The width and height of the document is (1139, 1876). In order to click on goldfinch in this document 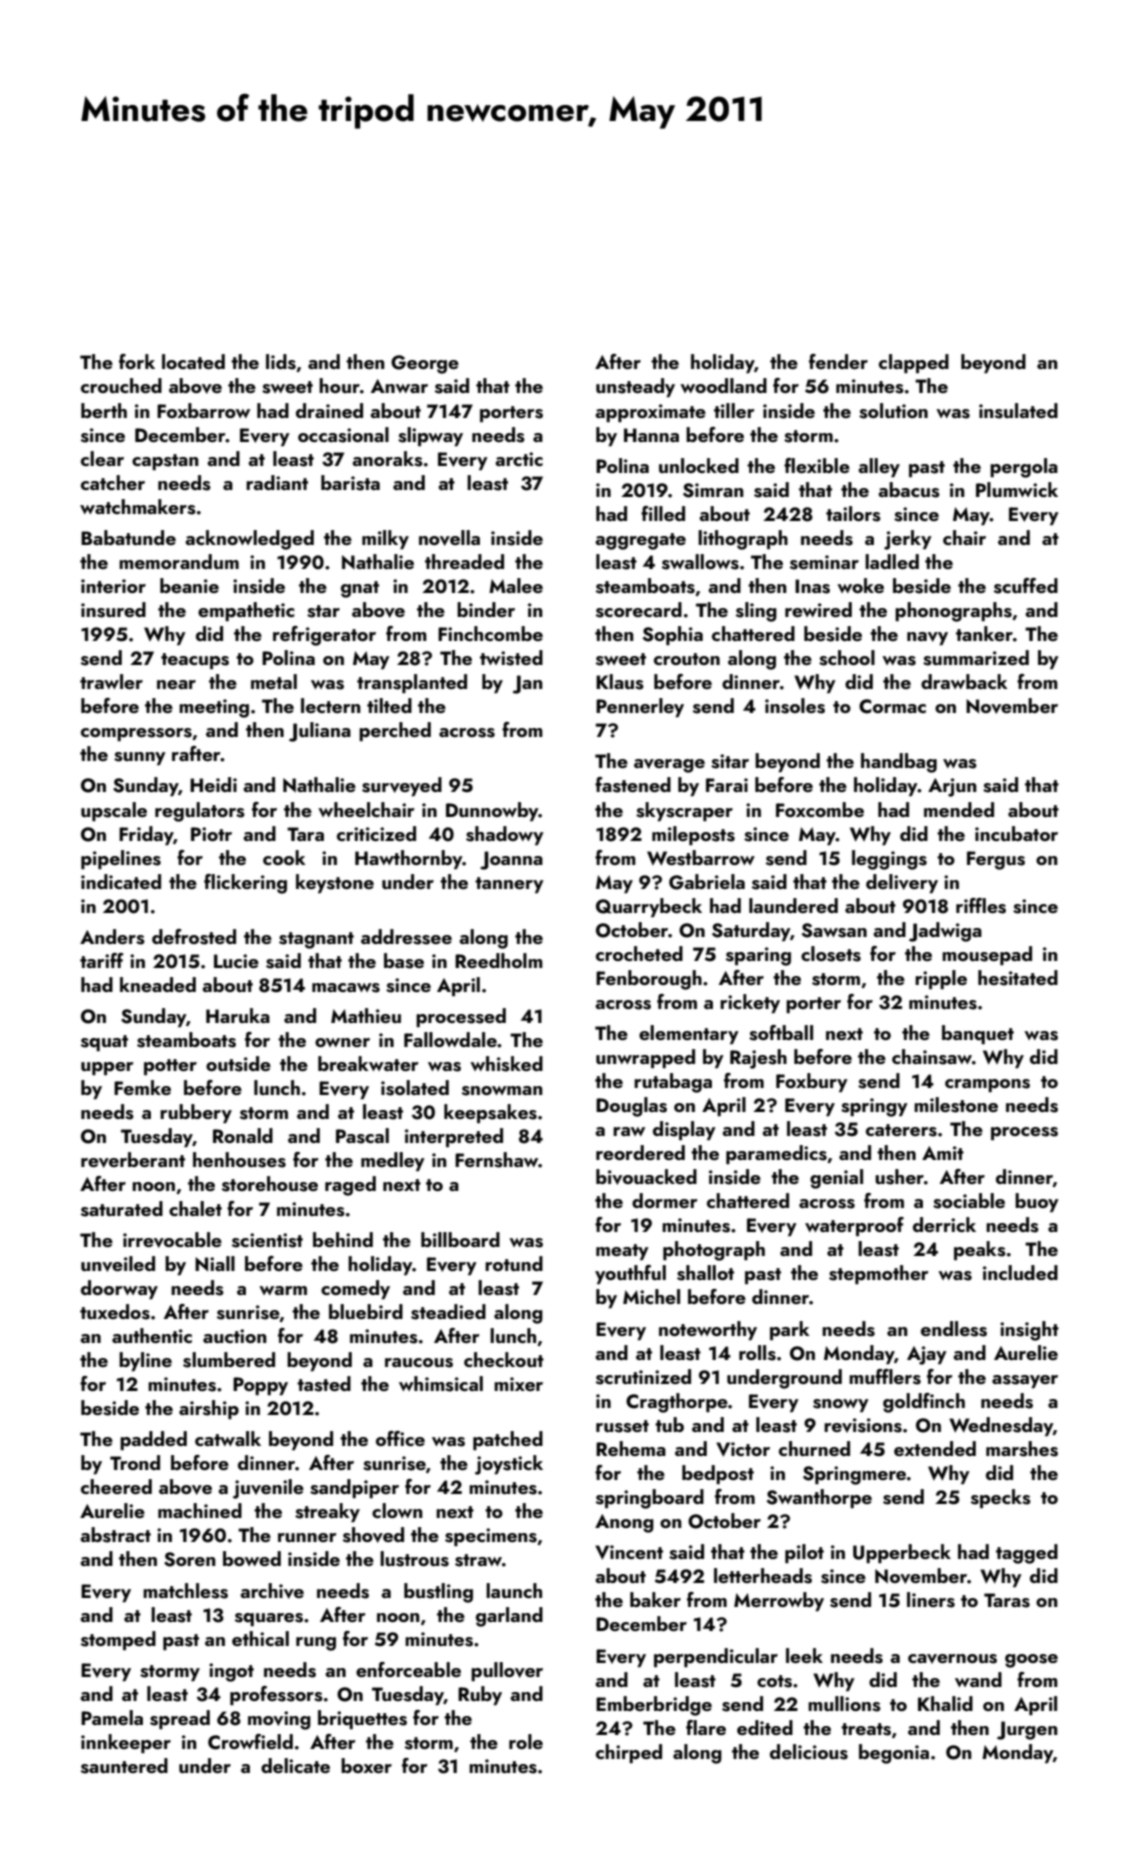, I will do `click(924, 1403)`.
